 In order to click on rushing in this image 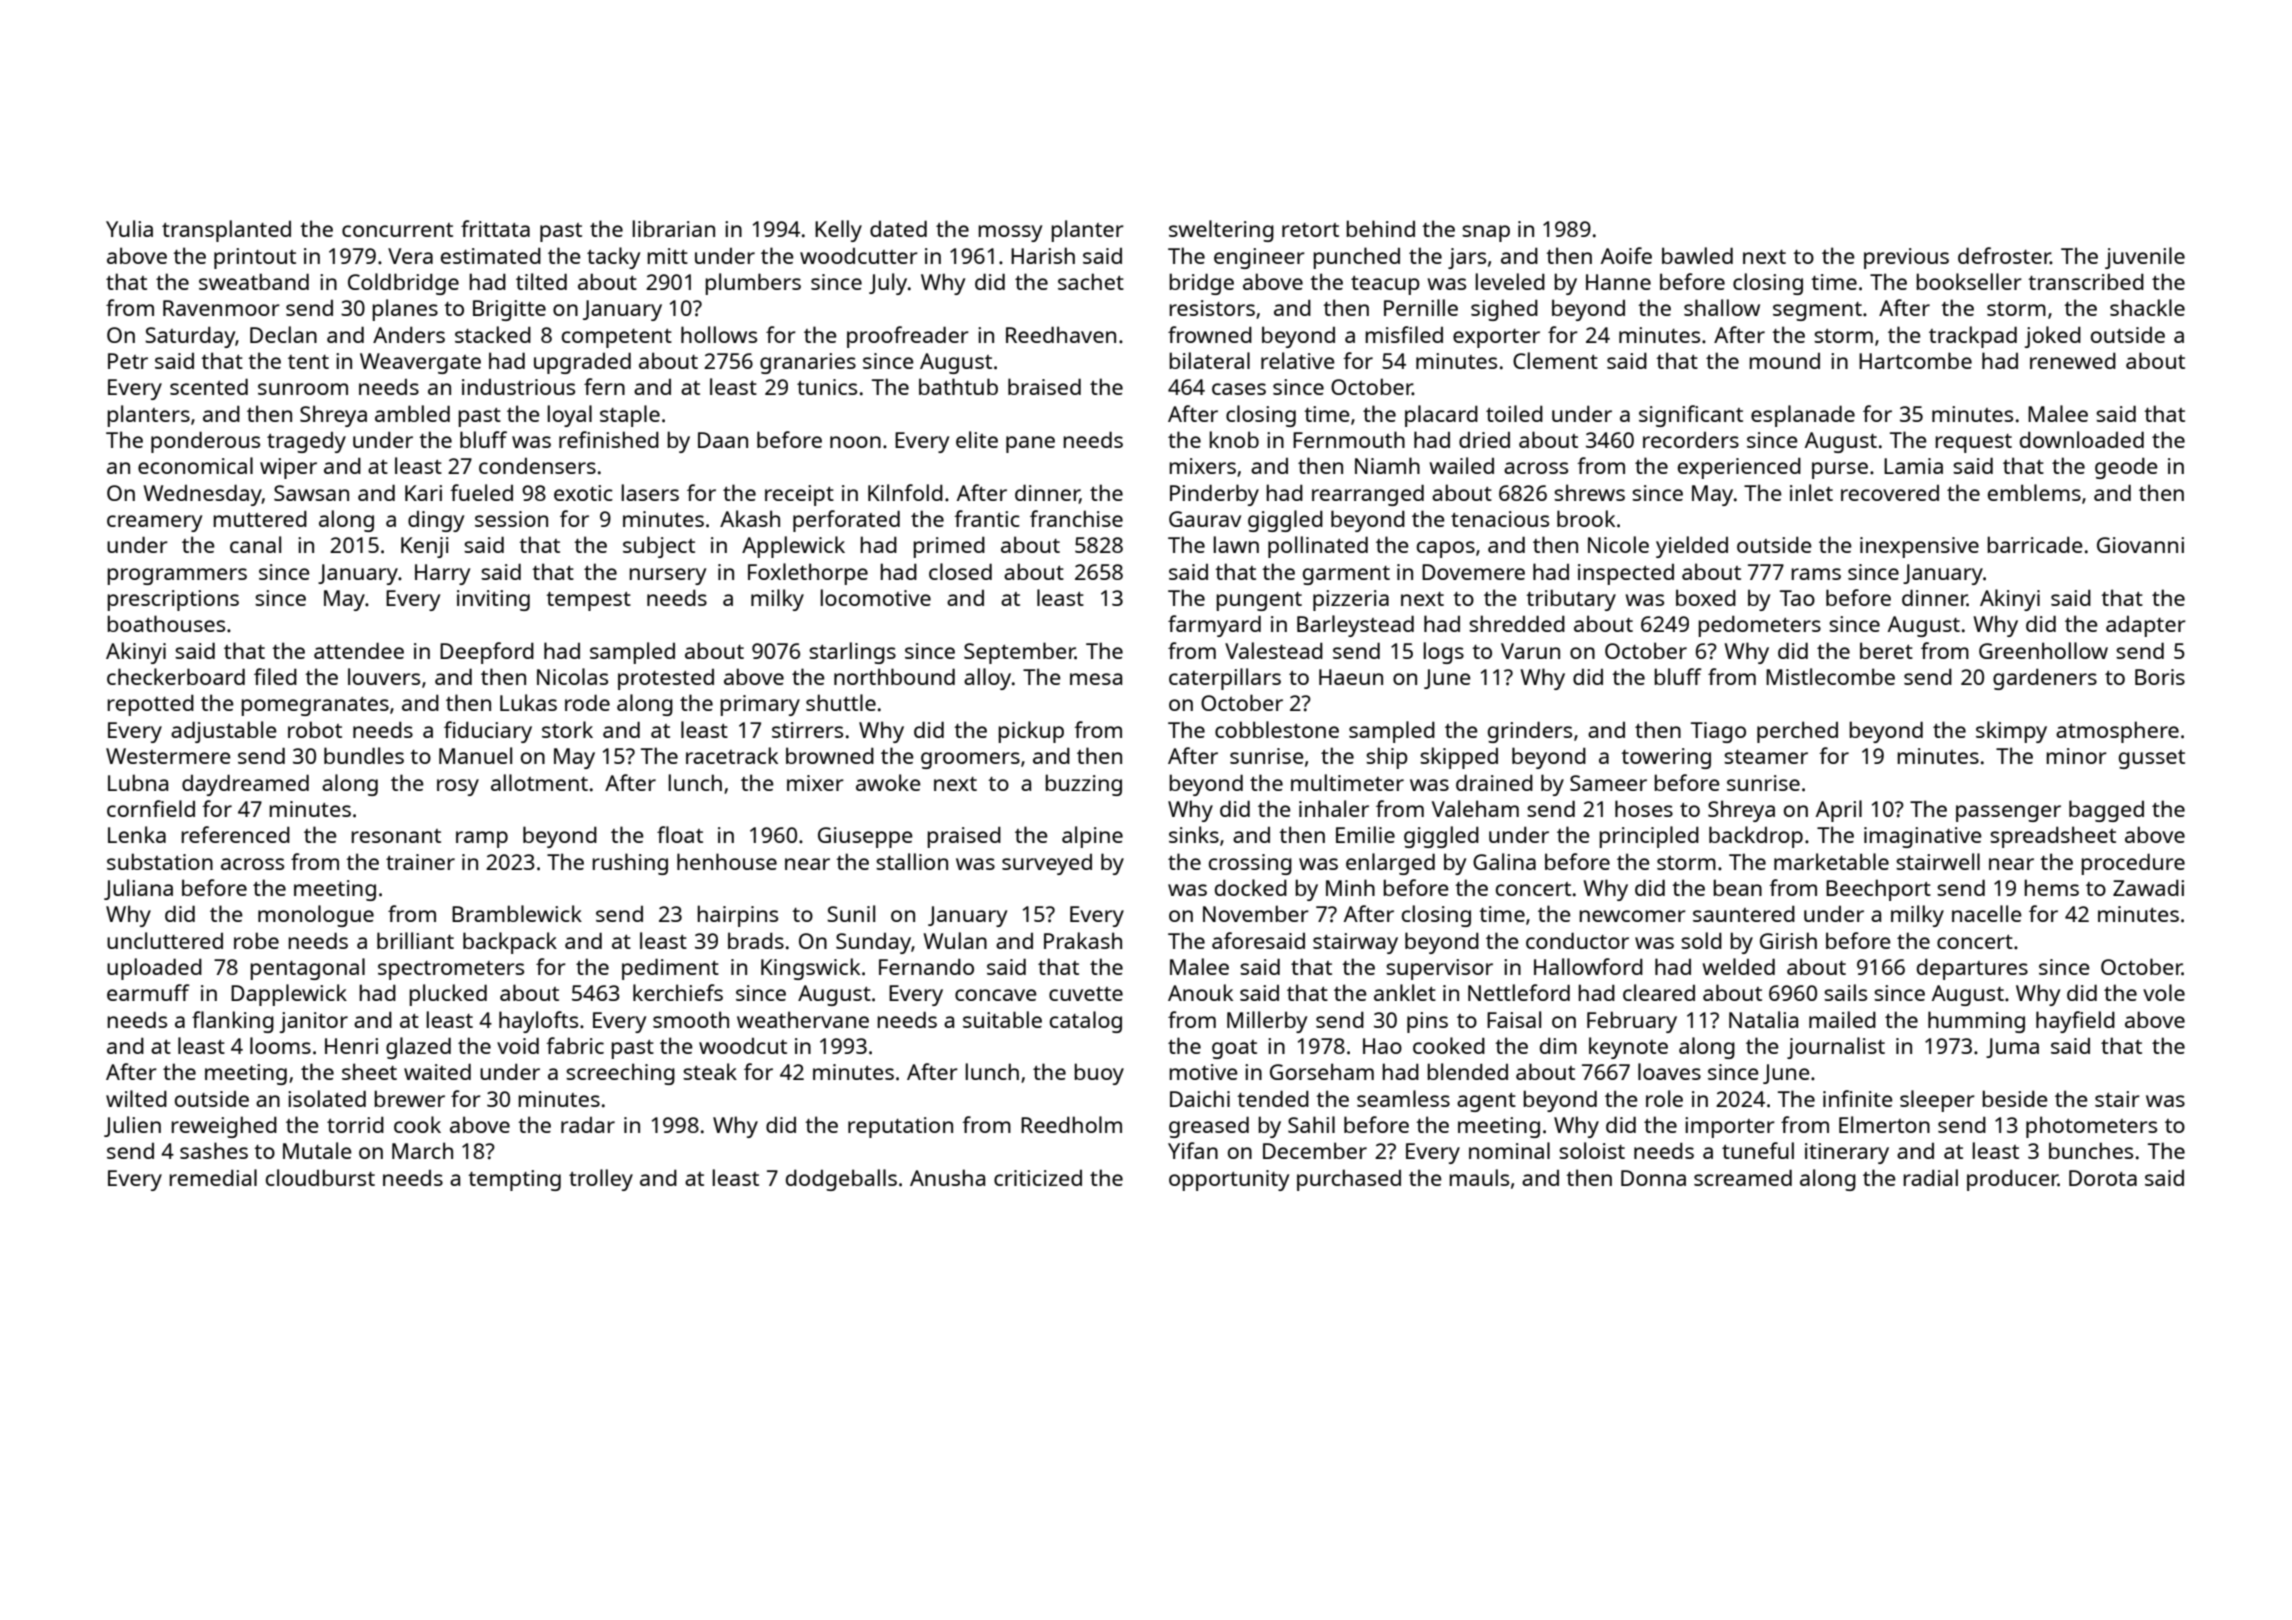, I will do `click(630, 864)`.
